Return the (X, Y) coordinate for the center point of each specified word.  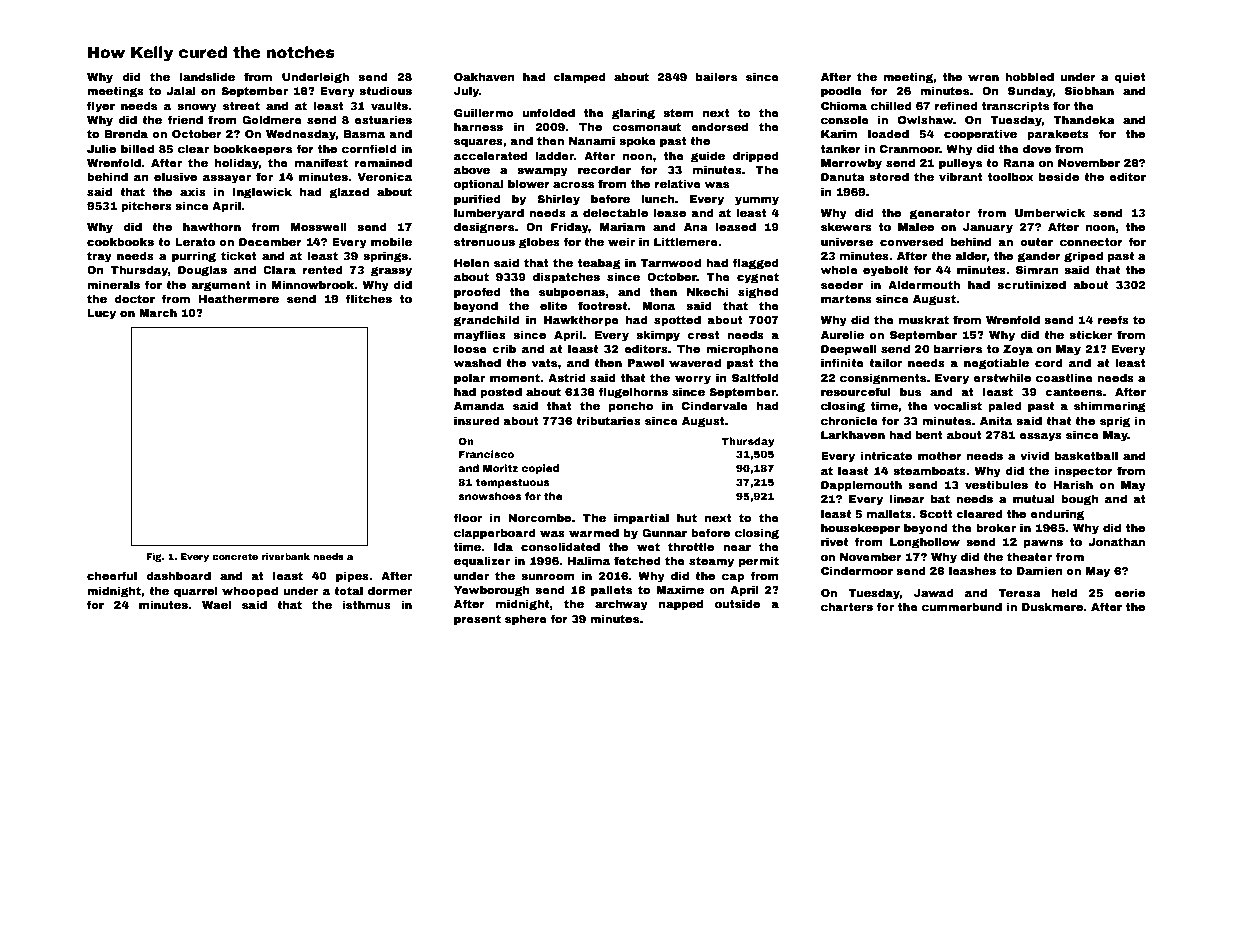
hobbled (1029, 76)
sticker (1090, 334)
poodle (841, 92)
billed (137, 148)
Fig (154, 557)
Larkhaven (853, 434)
